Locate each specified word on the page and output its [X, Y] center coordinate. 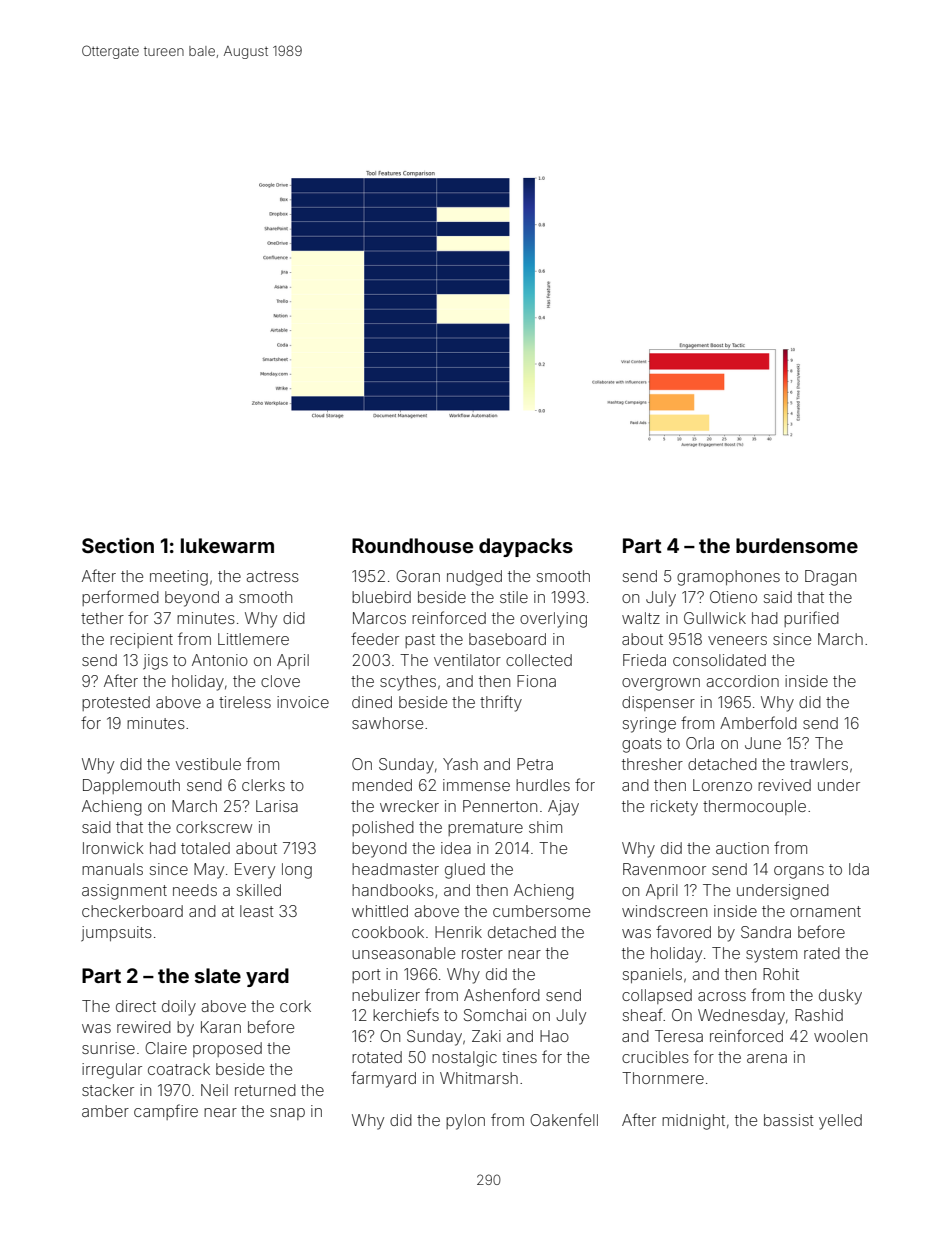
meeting [179, 578]
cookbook [388, 932]
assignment [124, 892]
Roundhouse [412, 545]
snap [287, 1114]
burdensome [797, 545]
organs [799, 872]
